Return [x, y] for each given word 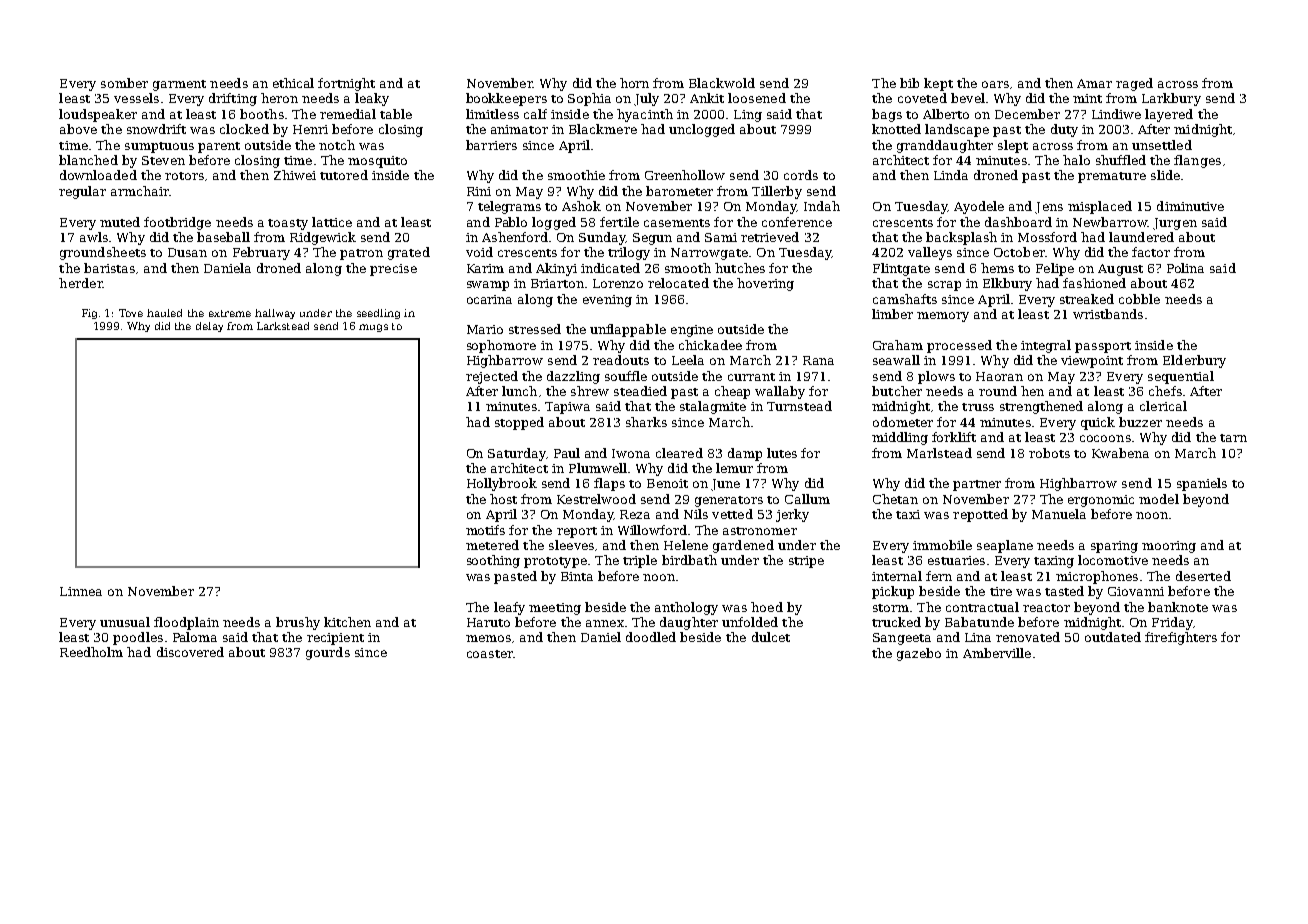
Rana [818, 360]
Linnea [81, 591]
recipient [335, 639]
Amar [1094, 83]
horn [634, 83]
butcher [897, 391]
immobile [942, 545]
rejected [492, 377]
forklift [954, 437]
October [1019, 252]
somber [124, 83]
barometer [679, 191]
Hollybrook [502, 484]
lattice [332, 222]
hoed [767, 607]
